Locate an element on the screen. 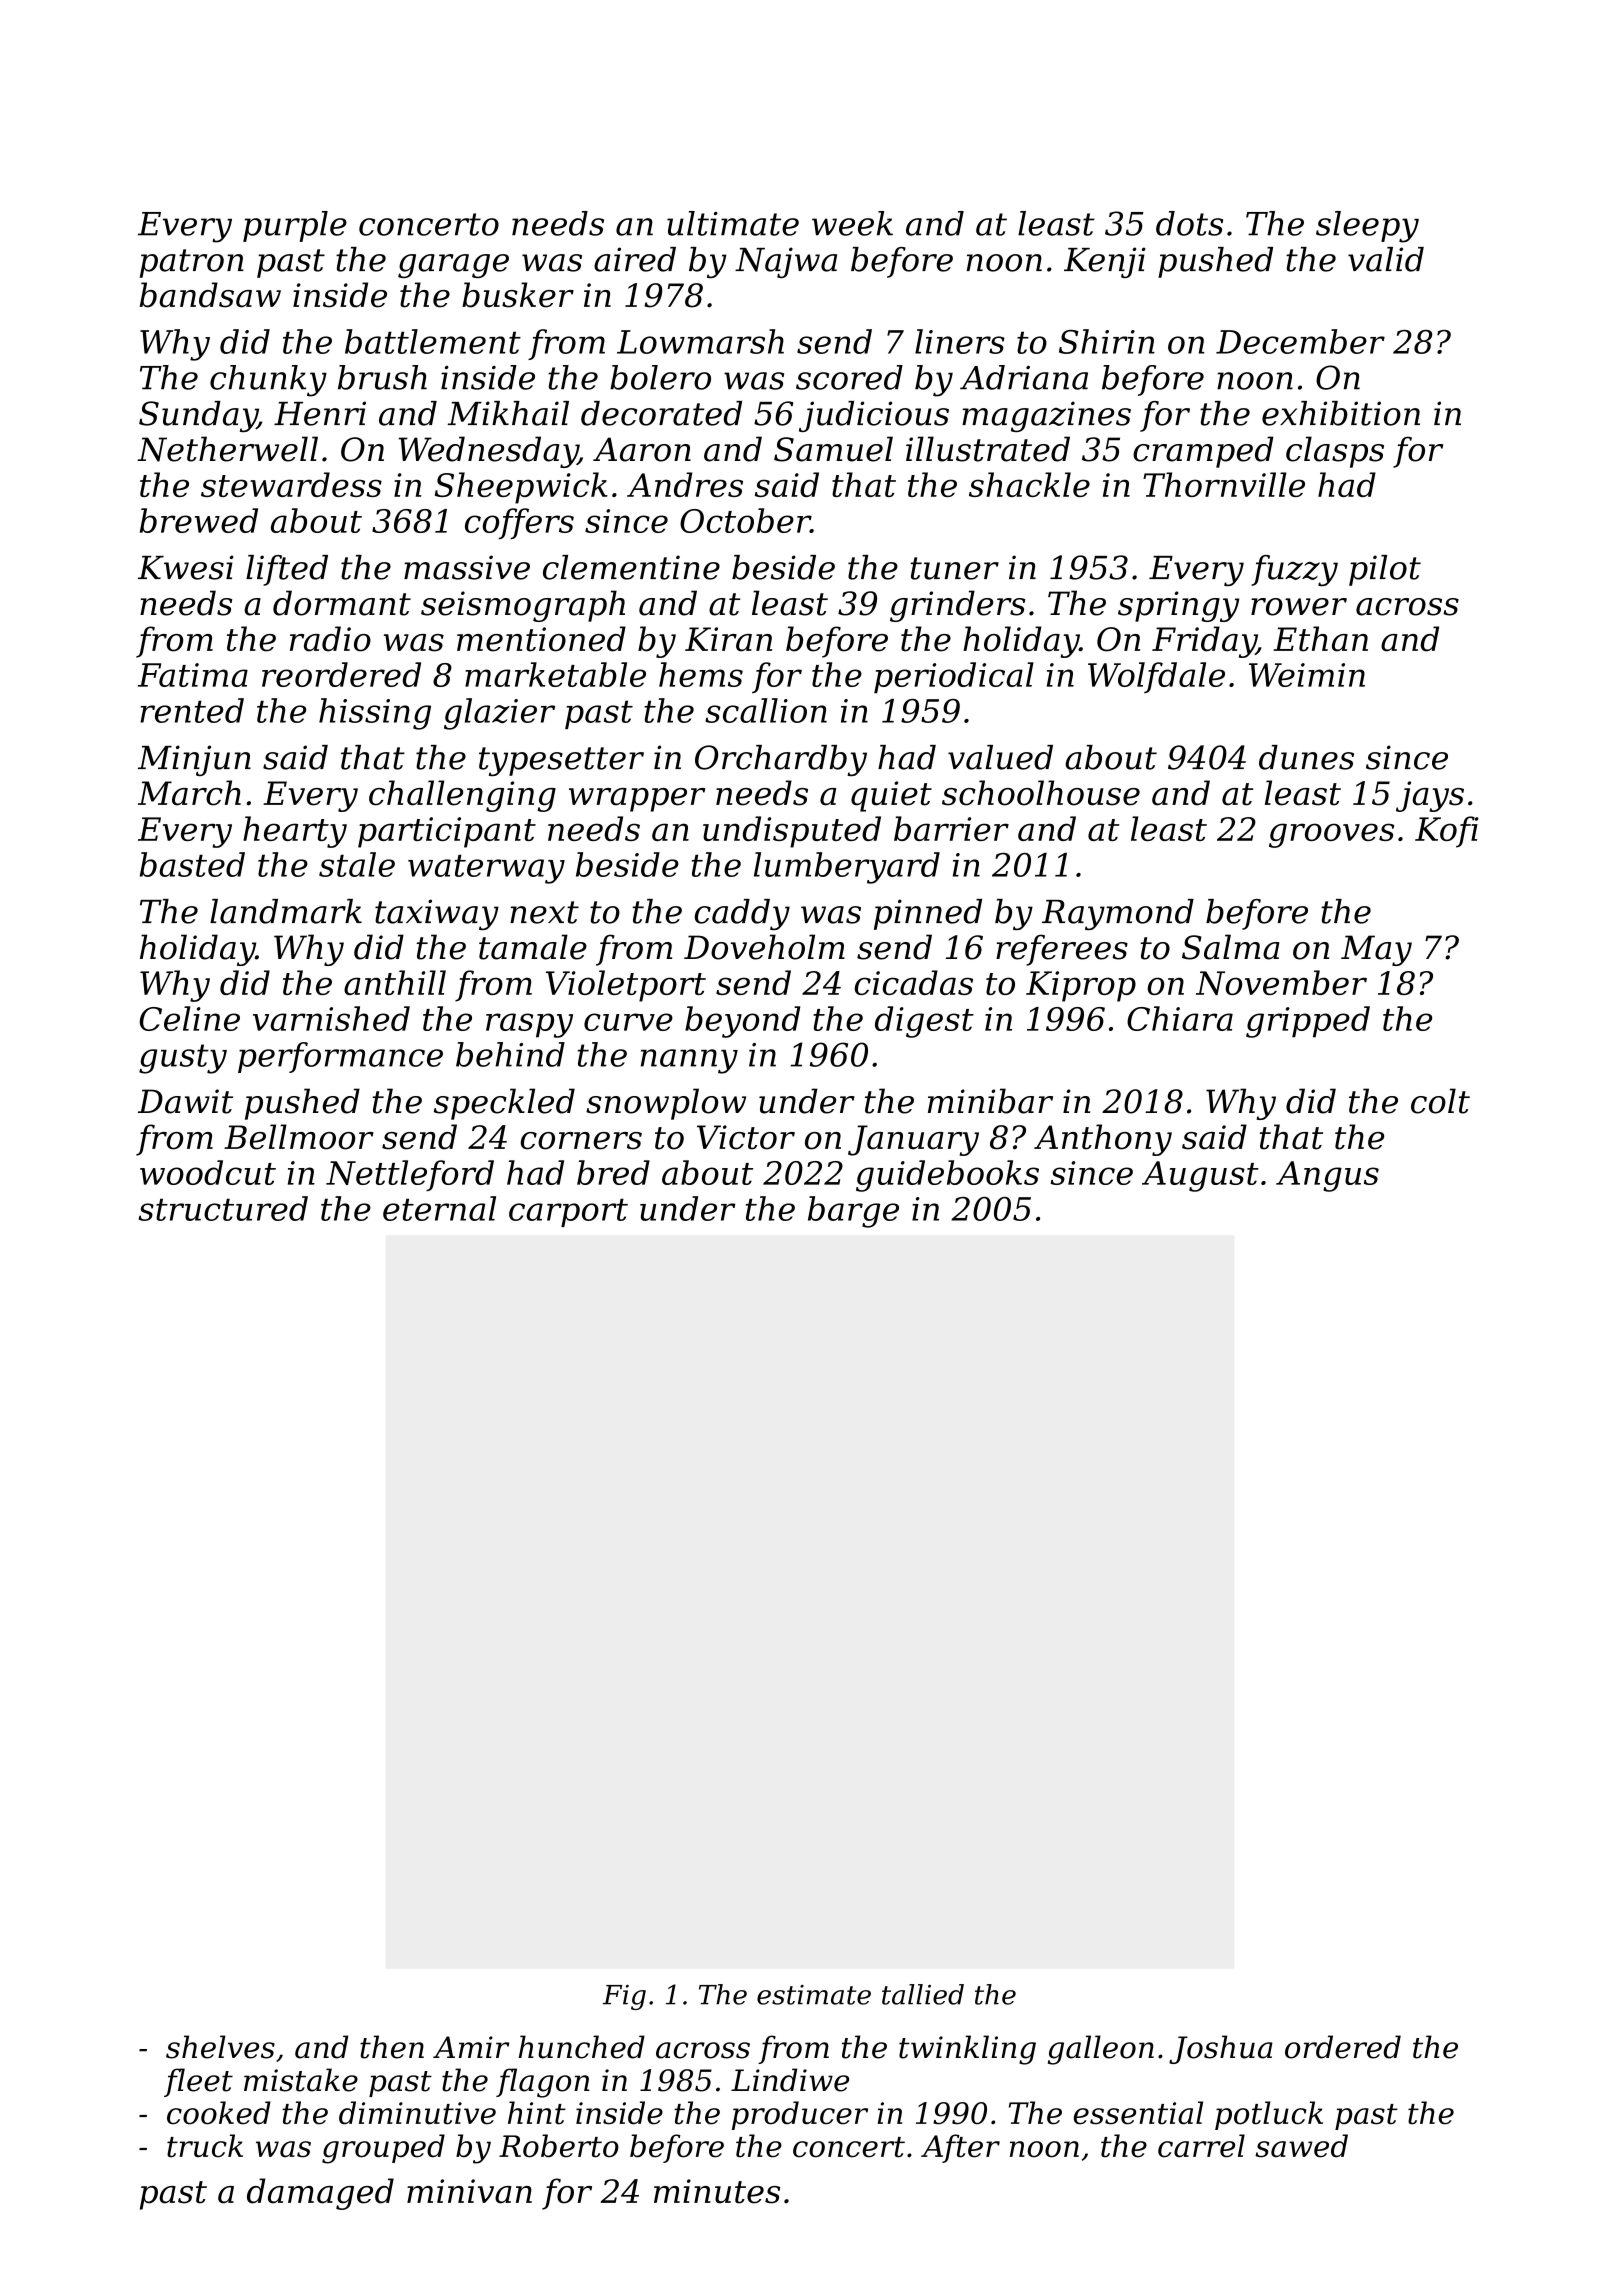 The width and height of the screenshot is (1620, 2292). Fatima is located at coordinates (193, 675).
